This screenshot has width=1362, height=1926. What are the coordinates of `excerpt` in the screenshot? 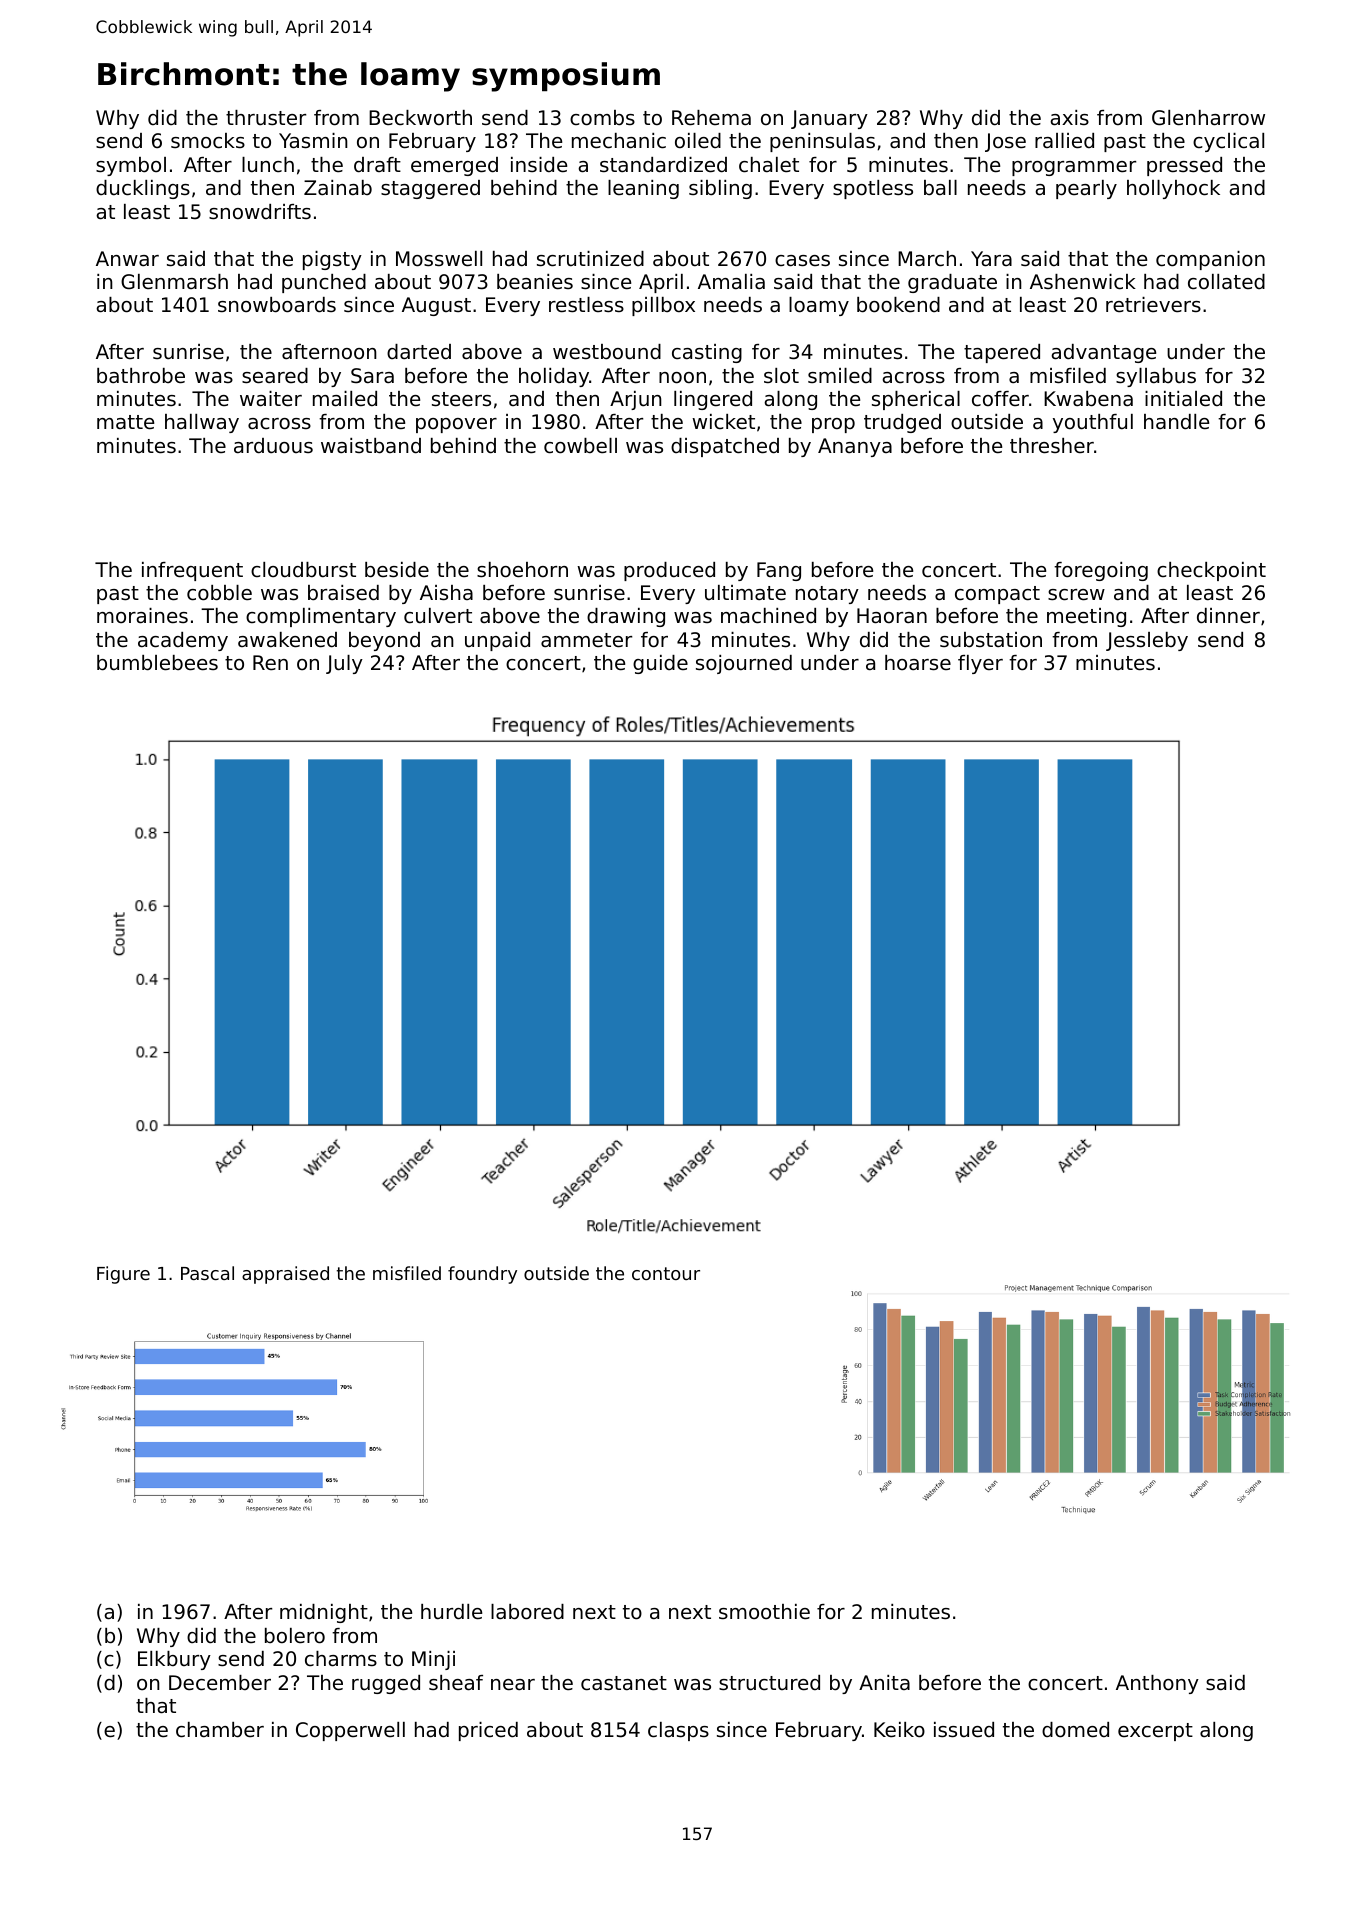 It's located at (1155, 1732).
